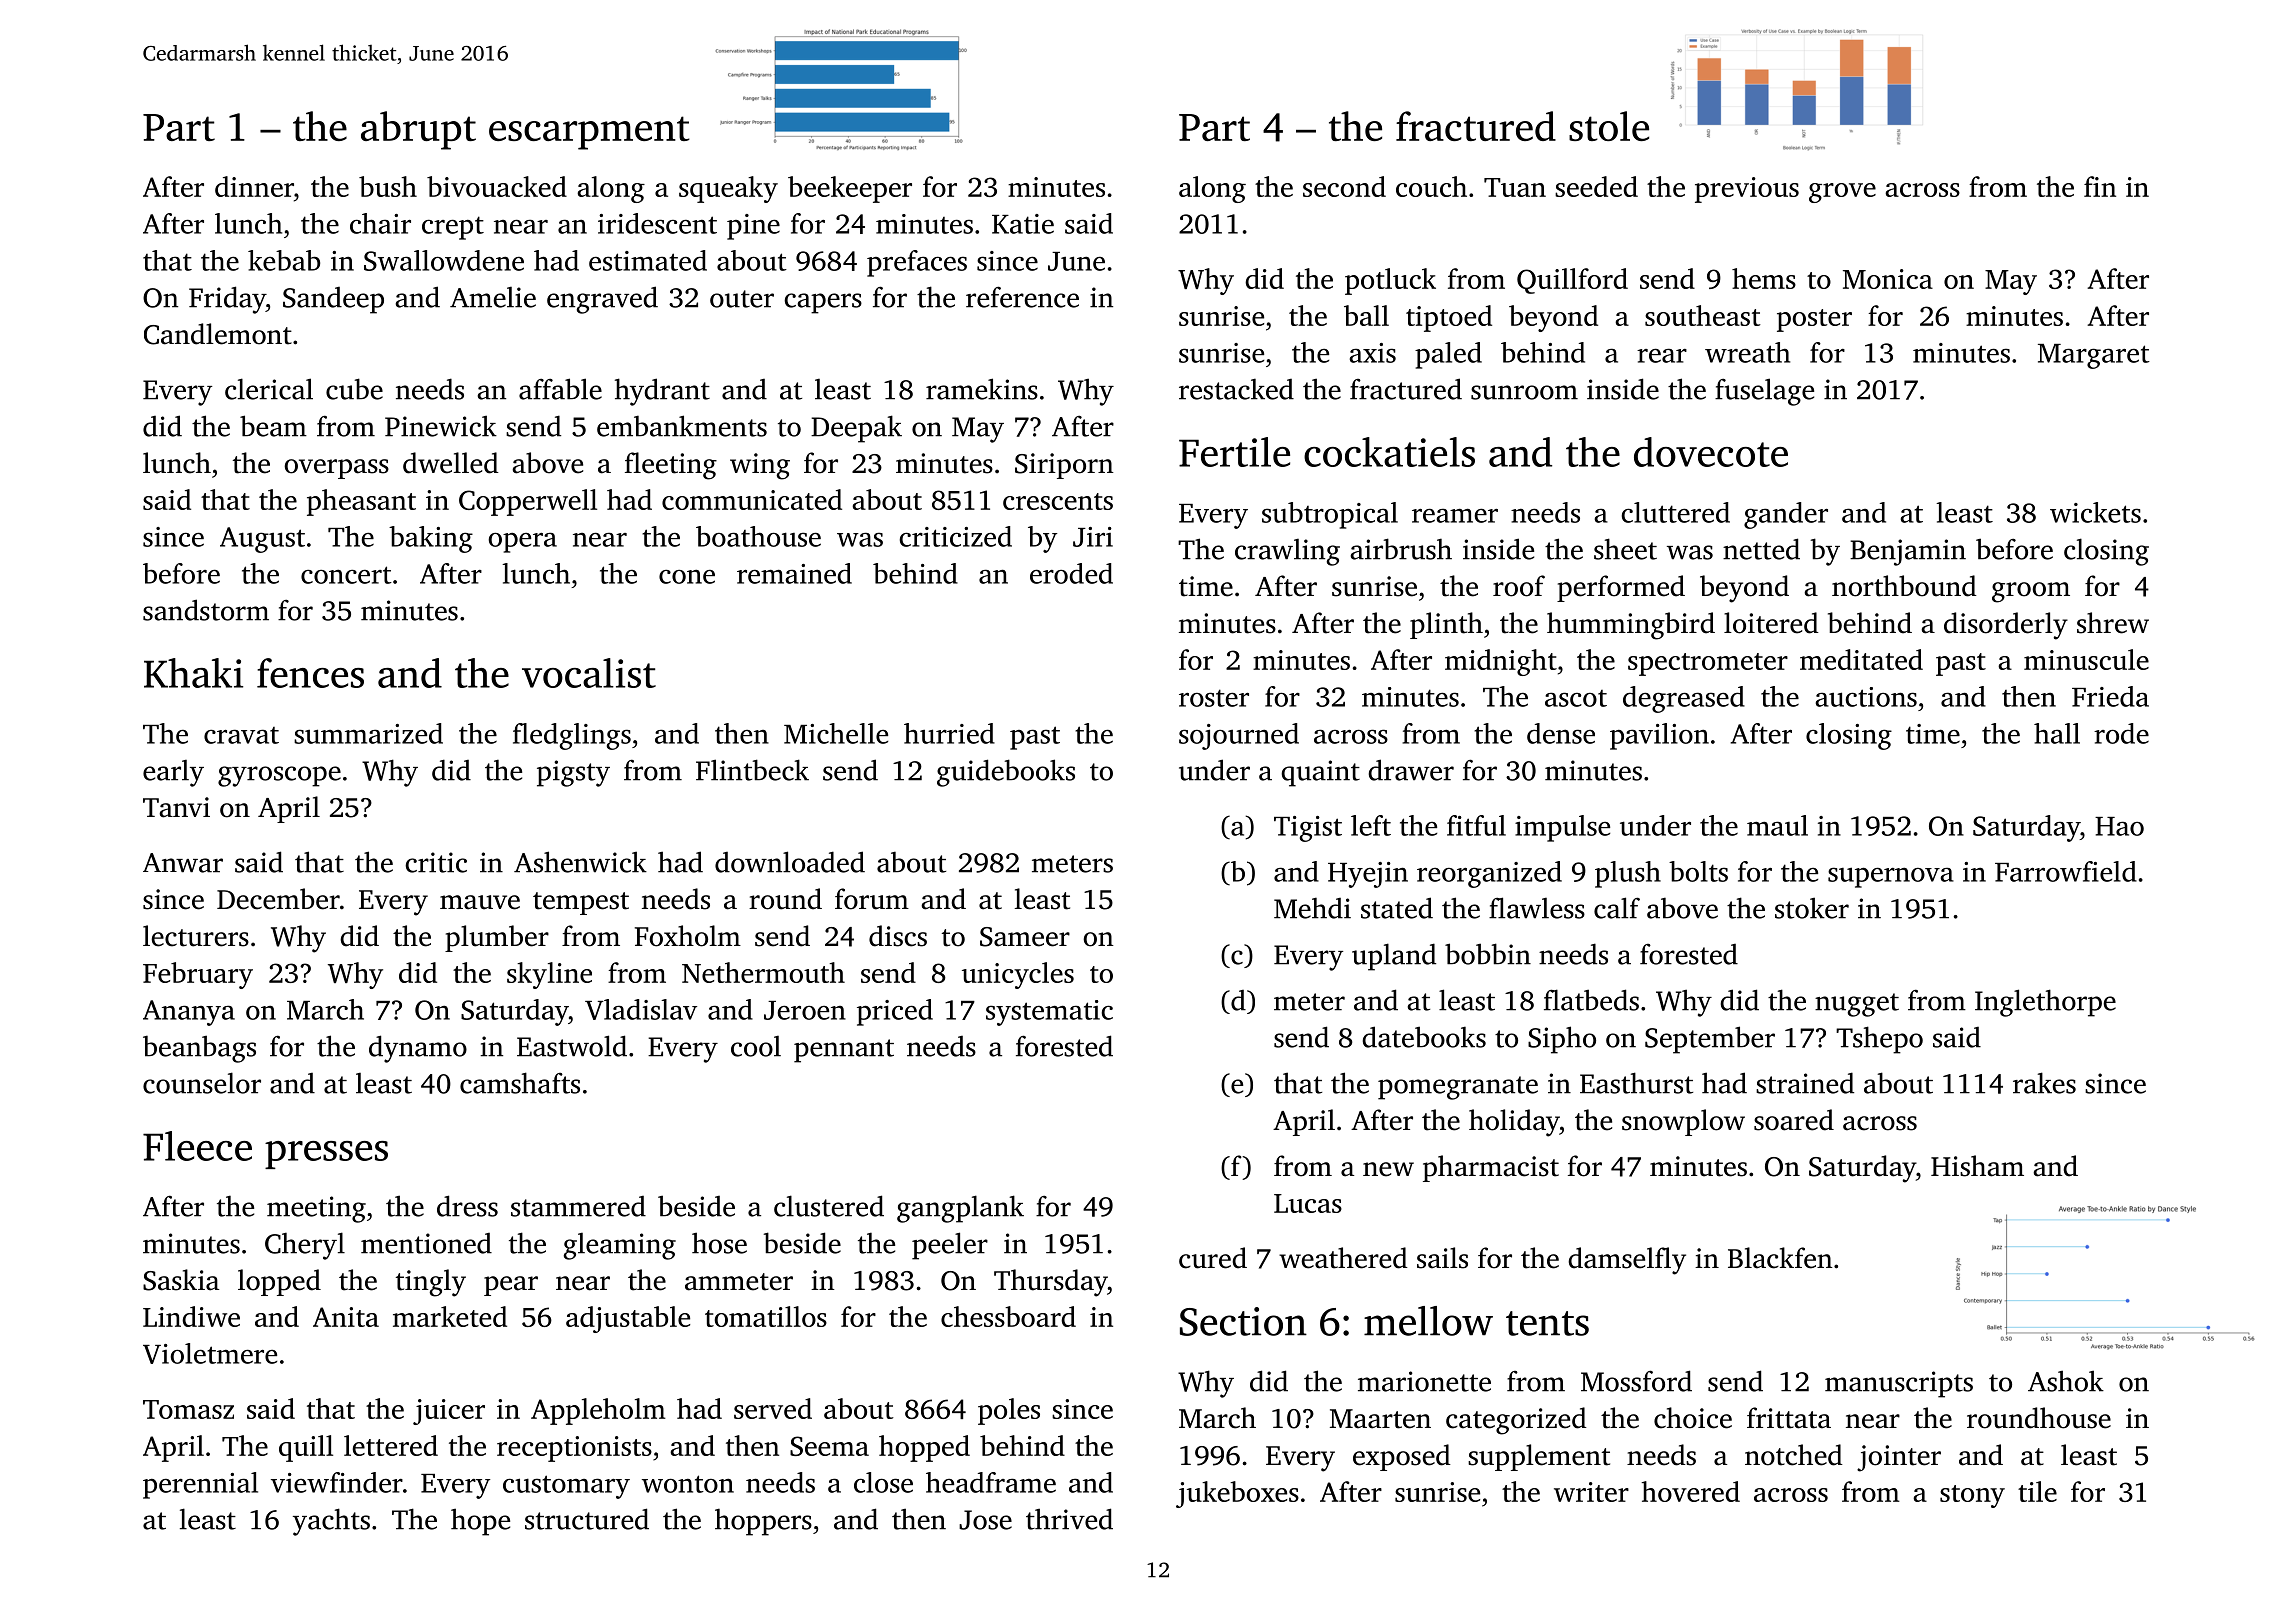 This screenshot has height=1620, width=2292. I want to click on gangplank, so click(960, 1209).
